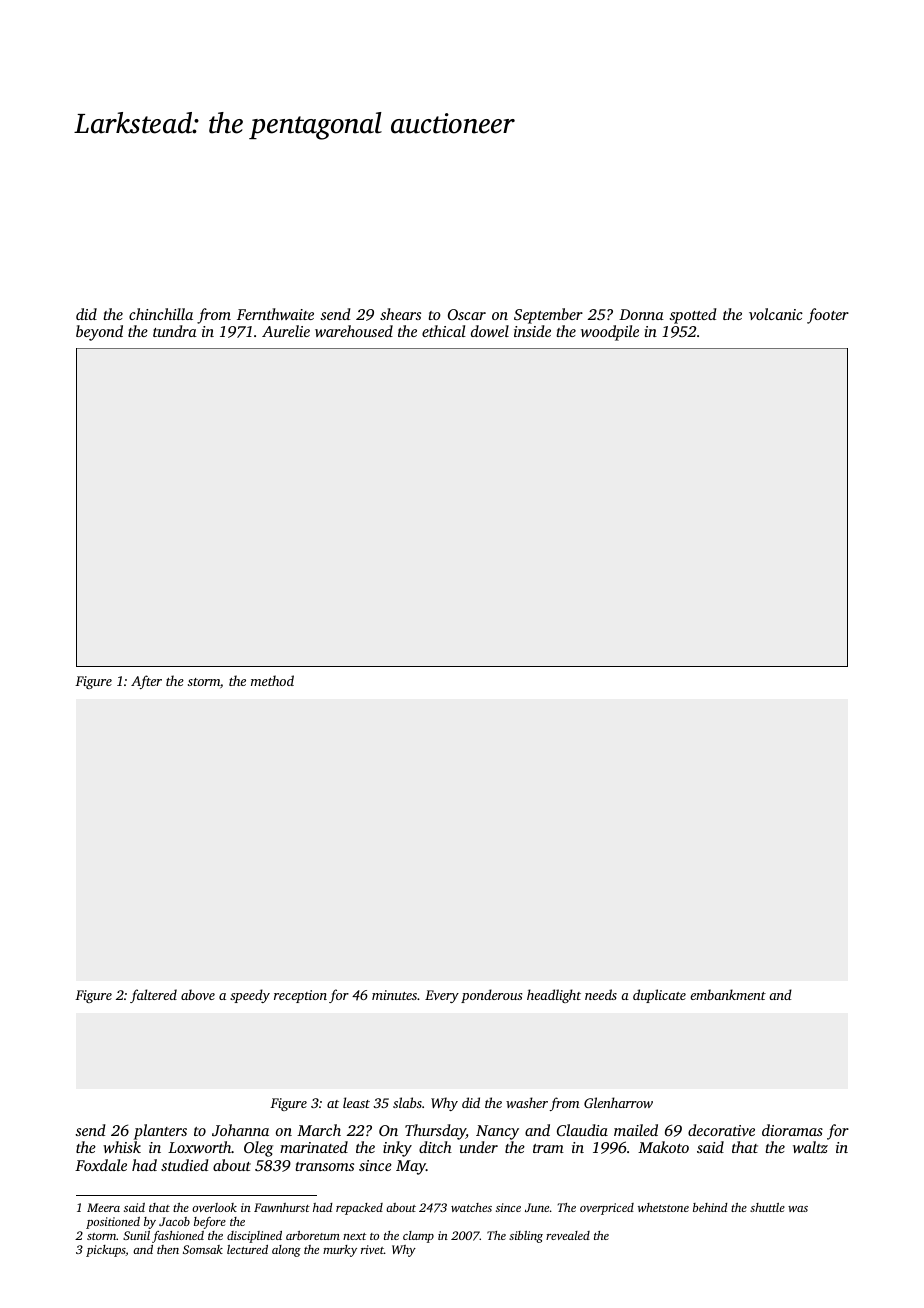 The image size is (924, 1308). Describe the element at coordinates (568, 1235) in the screenshot. I see `revealed` at that location.
